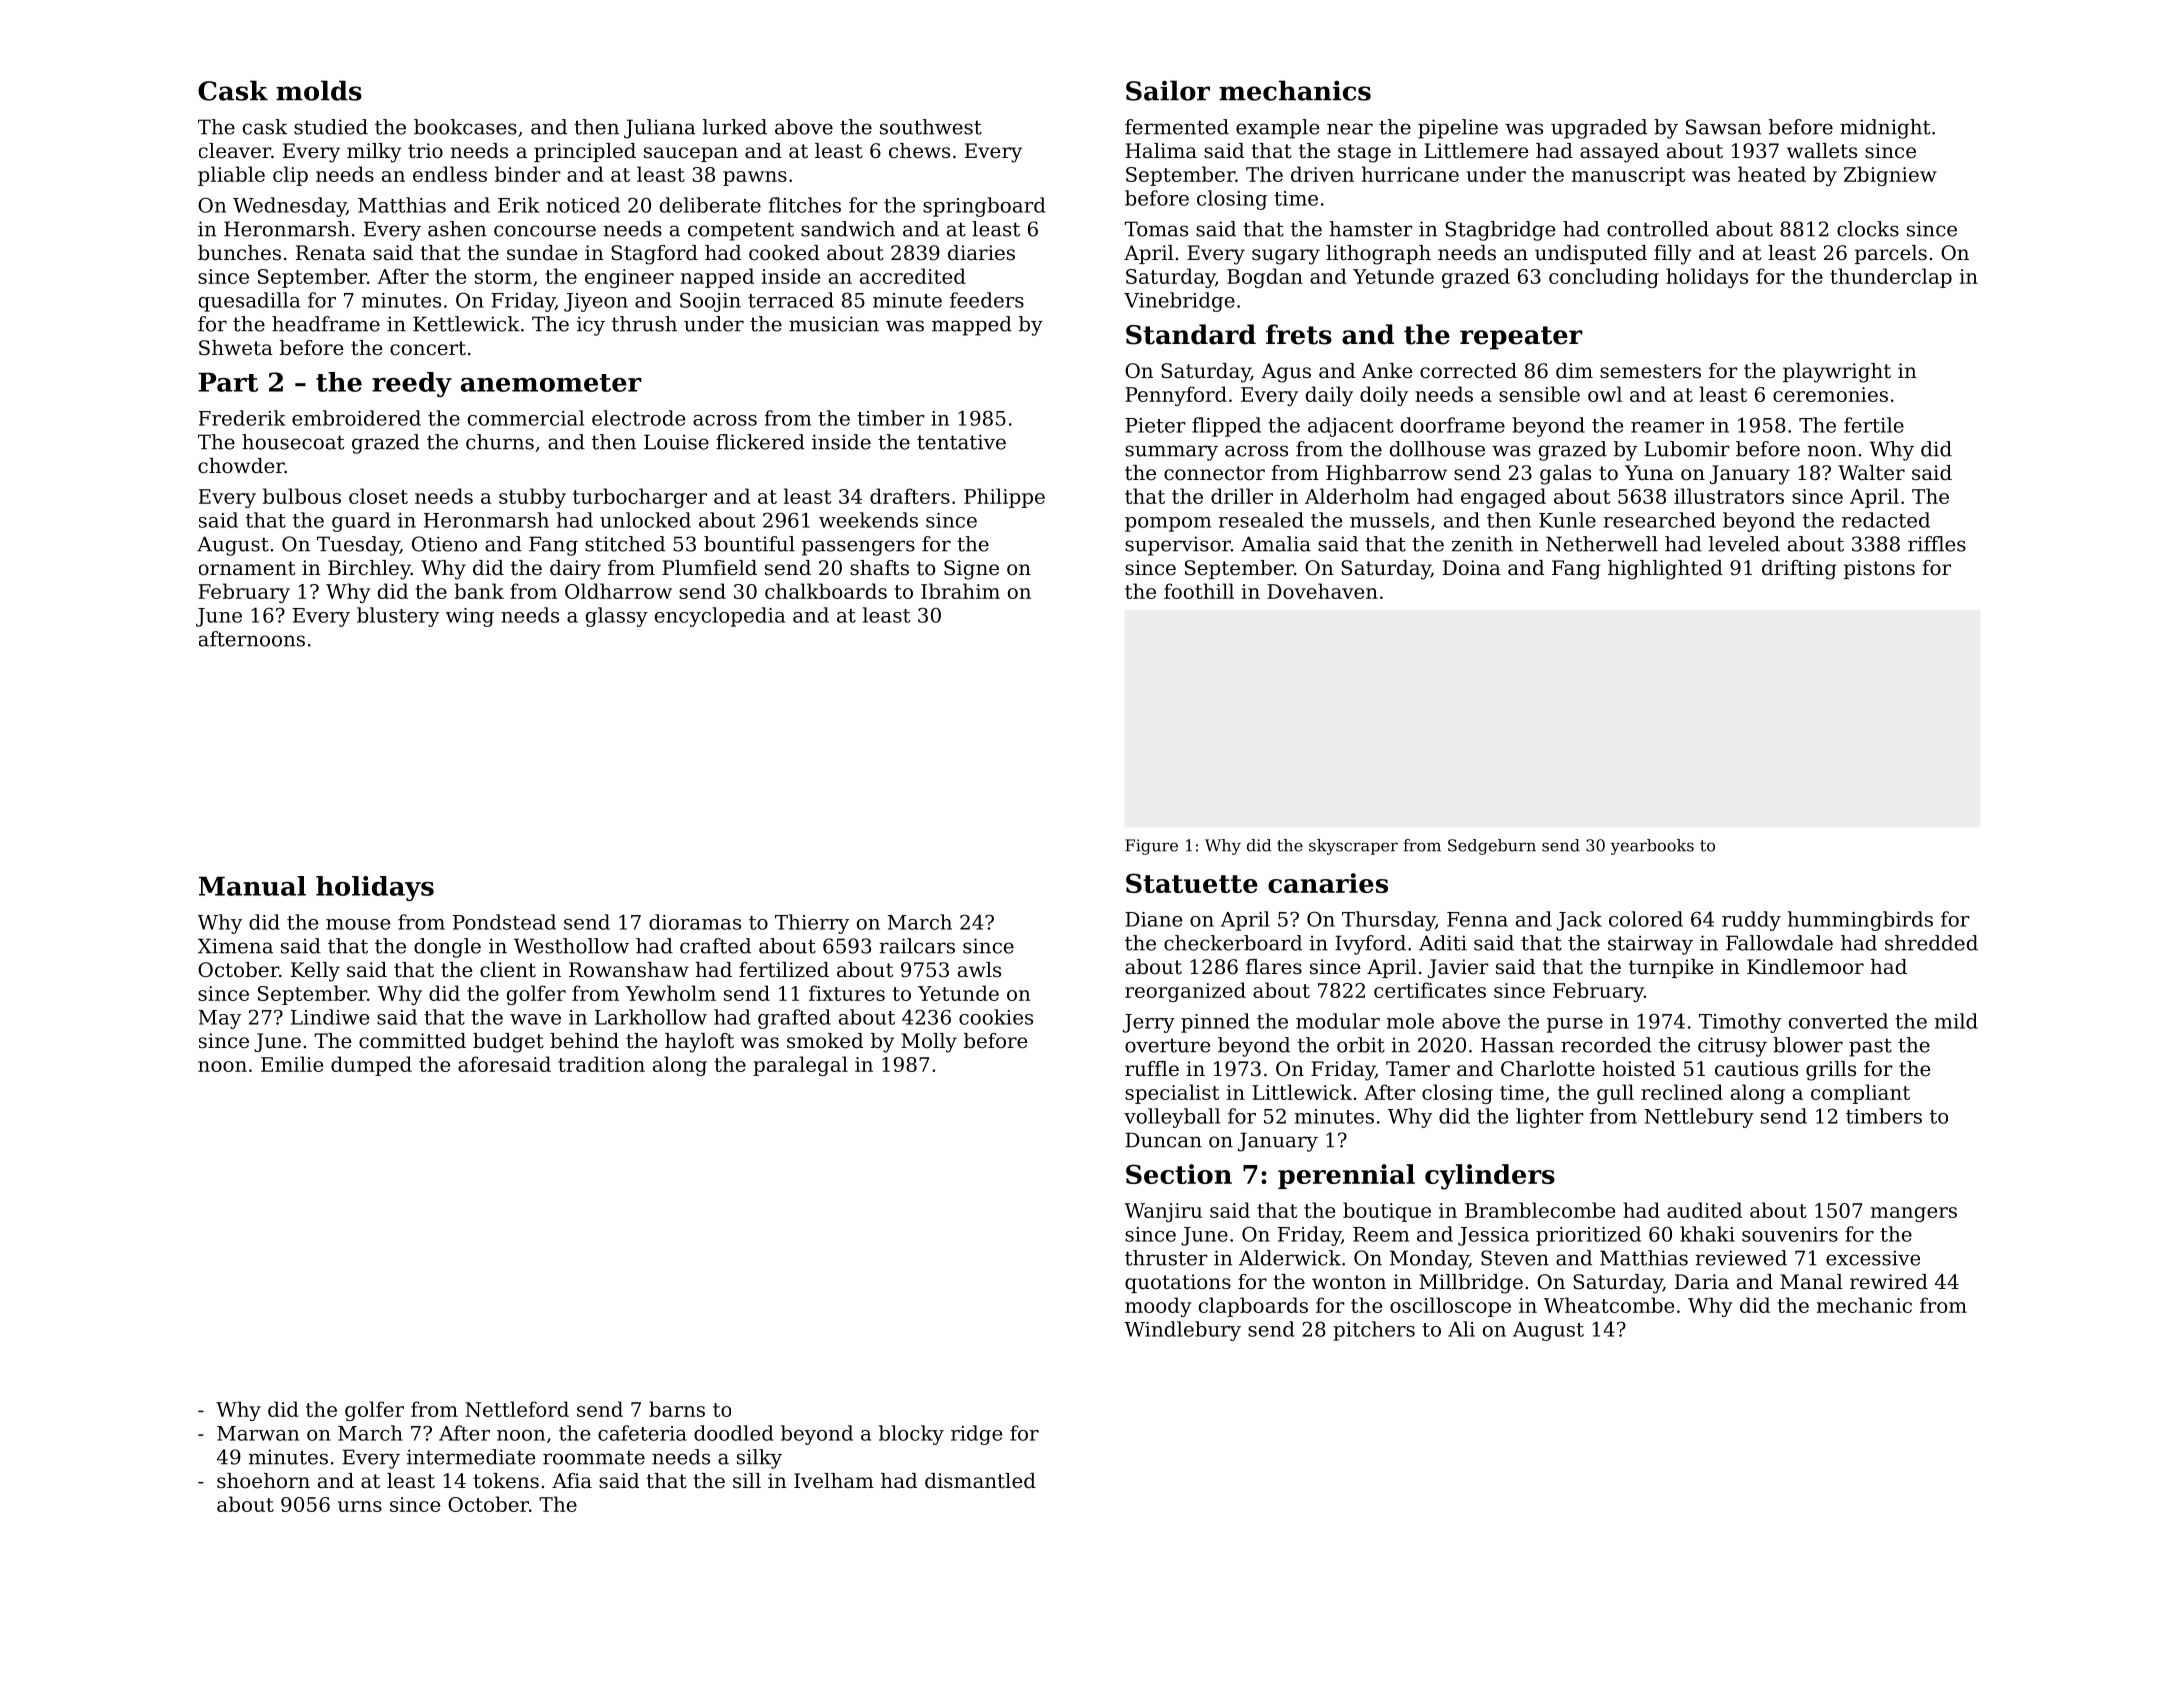  Describe the element at coordinates (1152, 1068) in the screenshot. I see `ruffle` at that location.
